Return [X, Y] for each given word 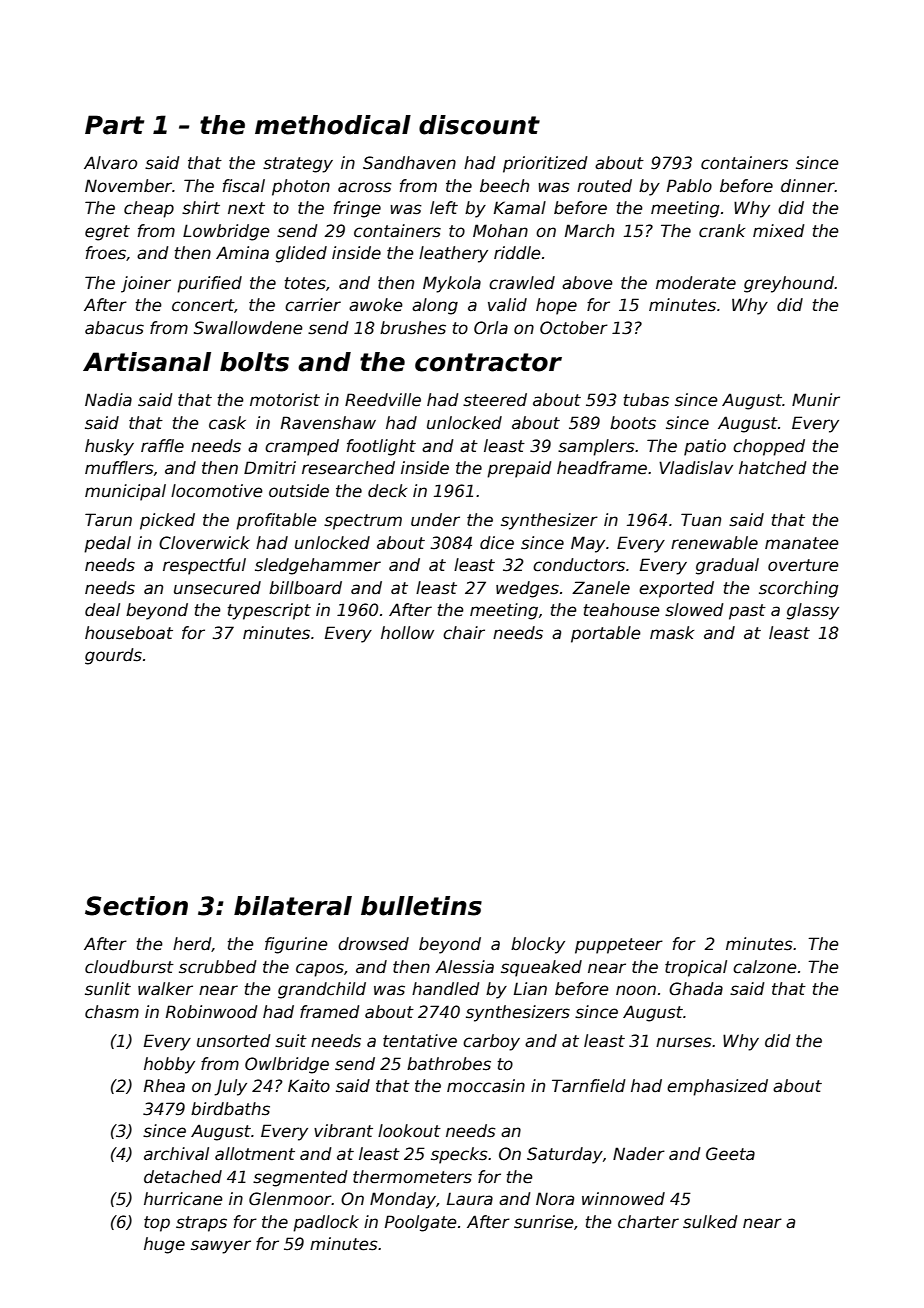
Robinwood [212, 1012]
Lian [530, 989]
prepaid [519, 469]
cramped [302, 447]
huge [164, 1245]
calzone [765, 967]
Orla [491, 328]
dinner [808, 186]
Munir [816, 399]
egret [107, 233]
